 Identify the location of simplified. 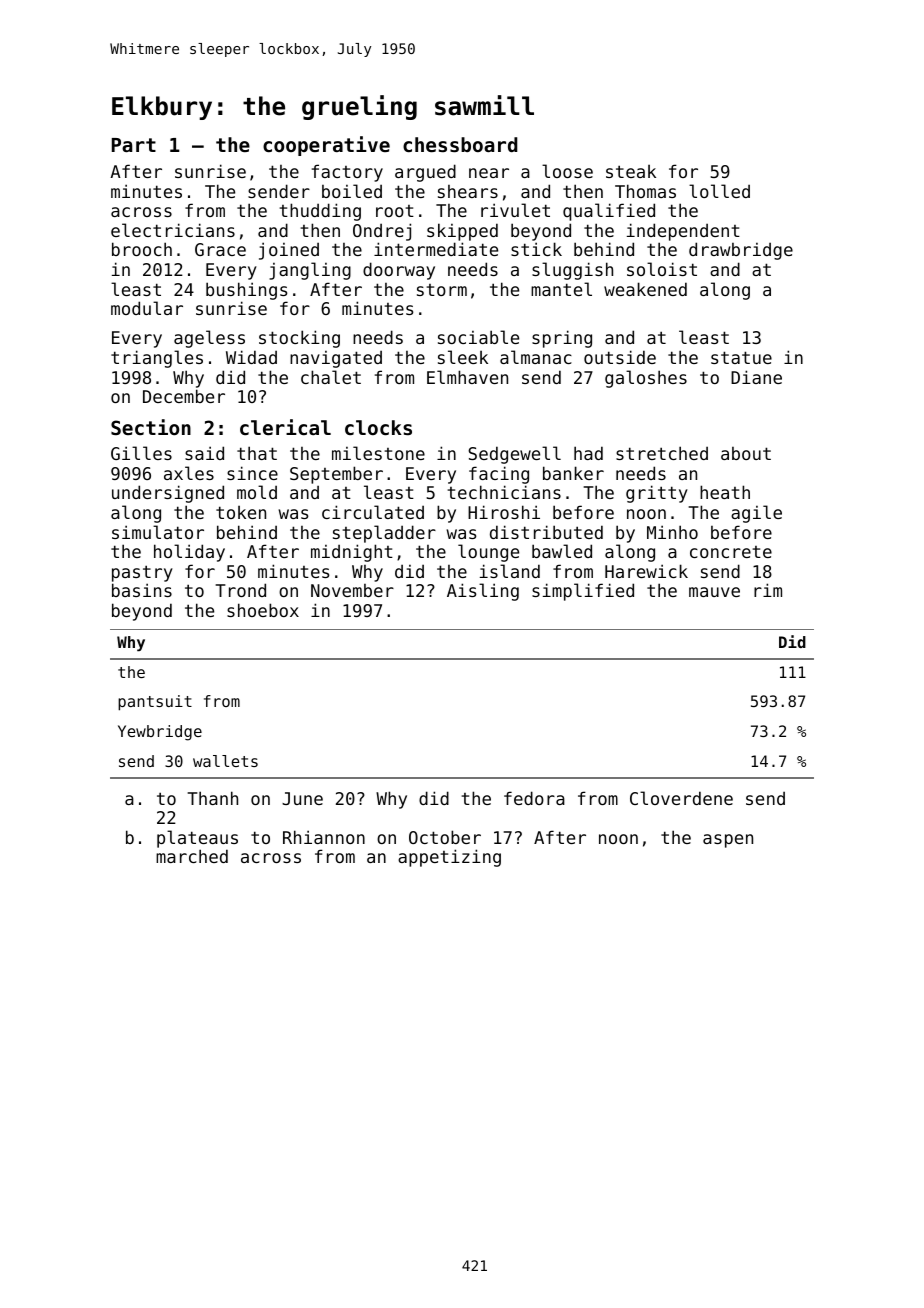
(583, 592).
